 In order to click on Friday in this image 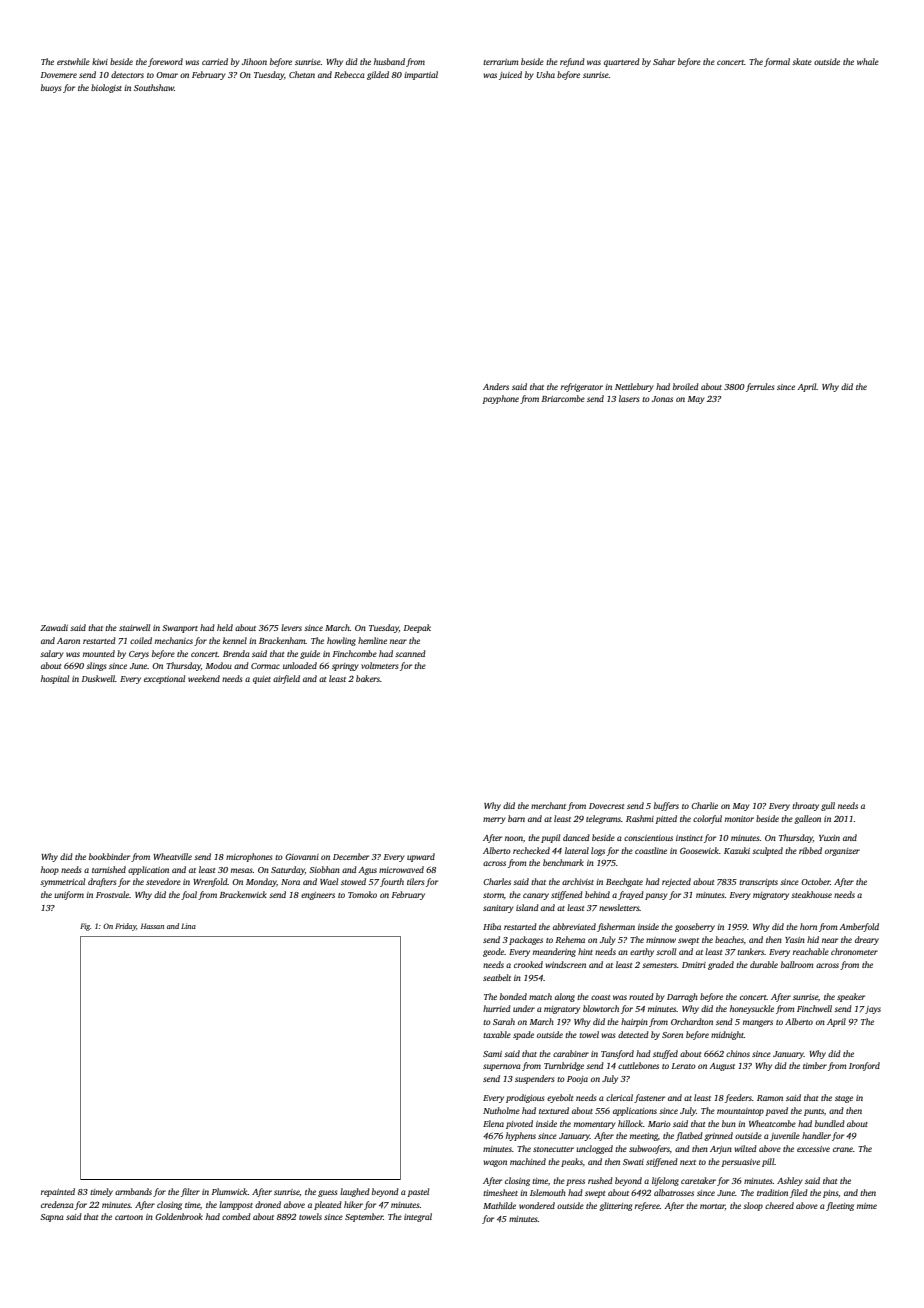, I will do `click(125, 927)`.
